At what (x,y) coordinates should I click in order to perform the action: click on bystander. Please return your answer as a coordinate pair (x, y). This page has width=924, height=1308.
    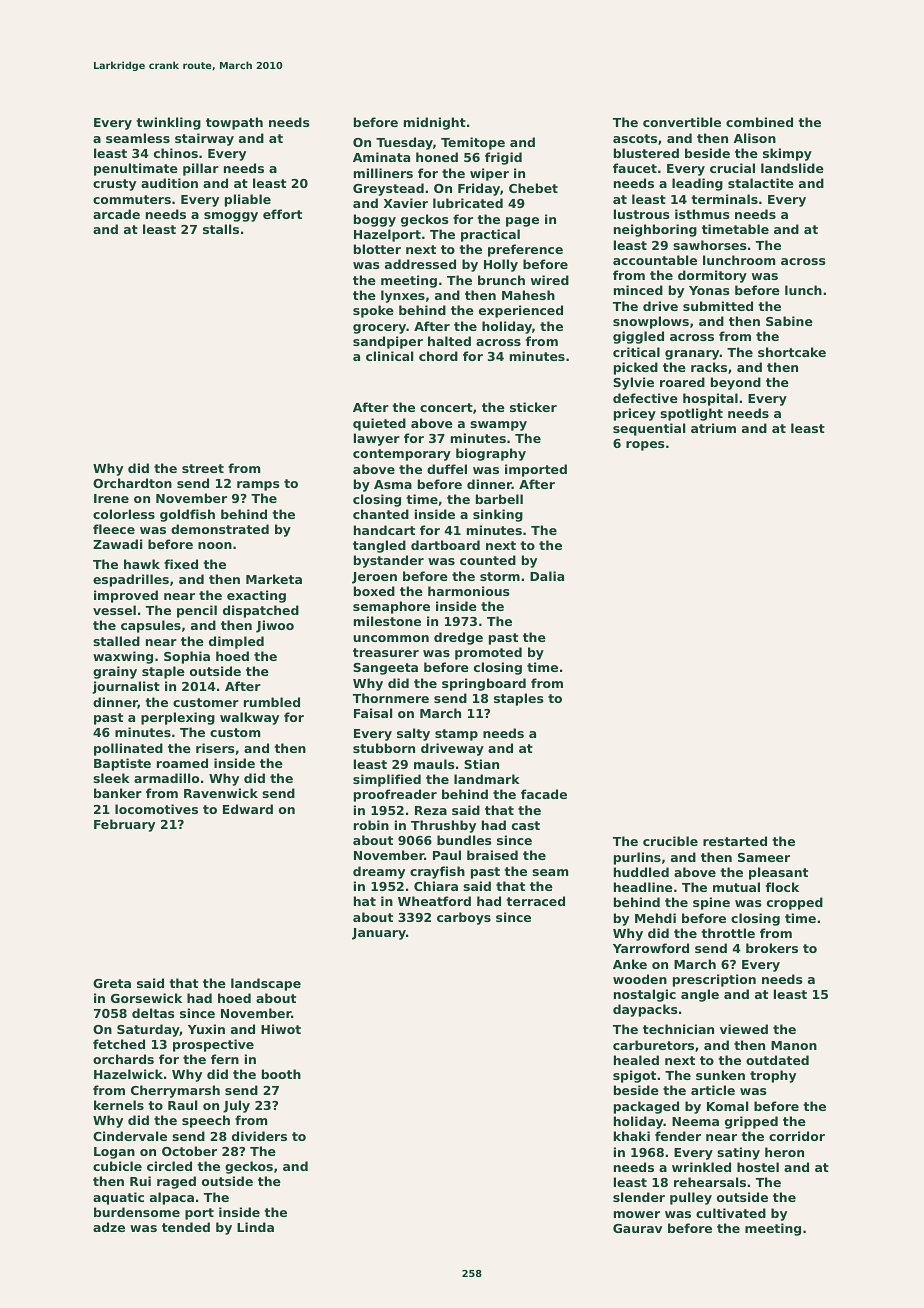
    Looking at the image, I should click on (389, 561).
